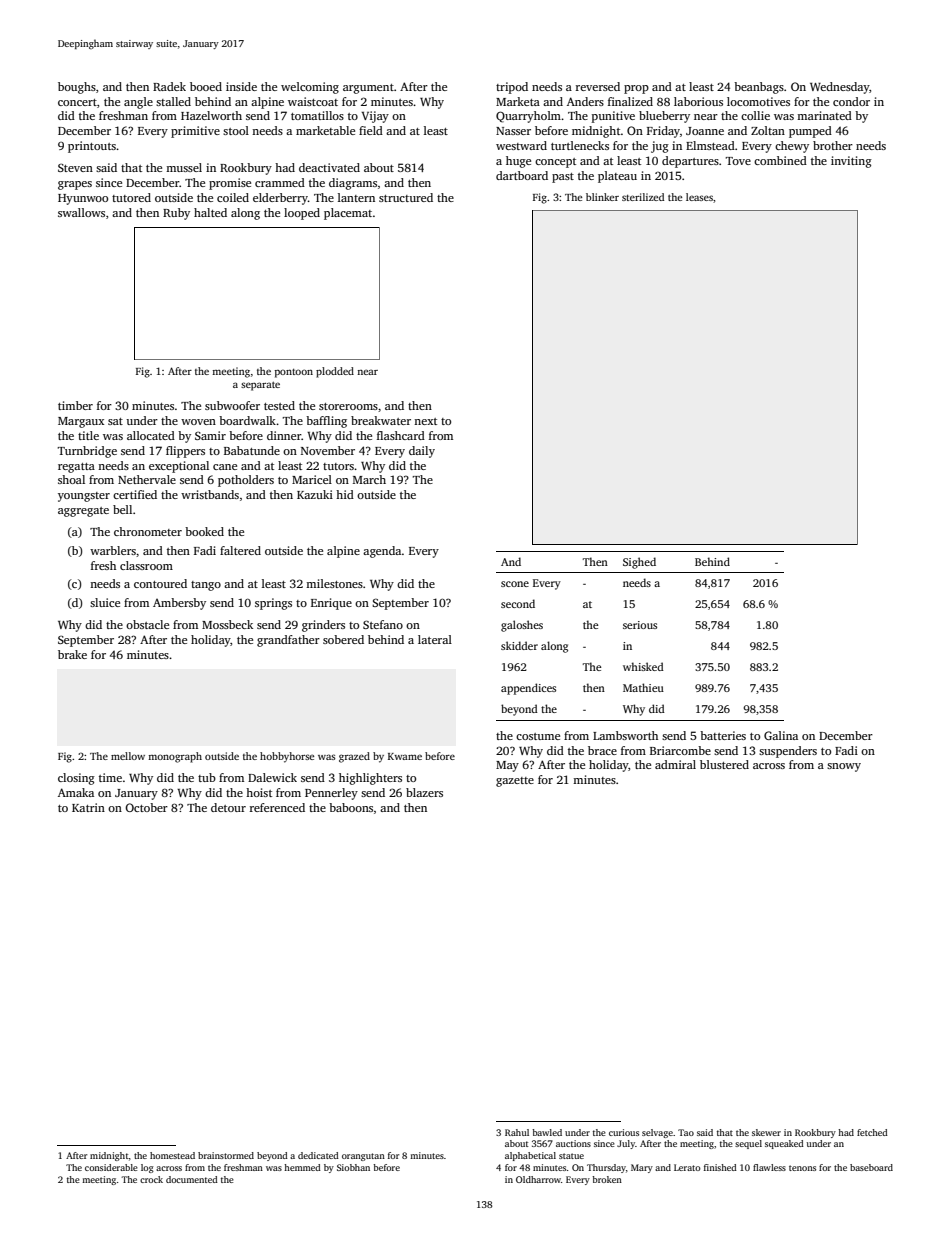 The image size is (952, 1233). What do you see at coordinates (354, 757) in the screenshot?
I see `grazed` at bounding box center [354, 757].
